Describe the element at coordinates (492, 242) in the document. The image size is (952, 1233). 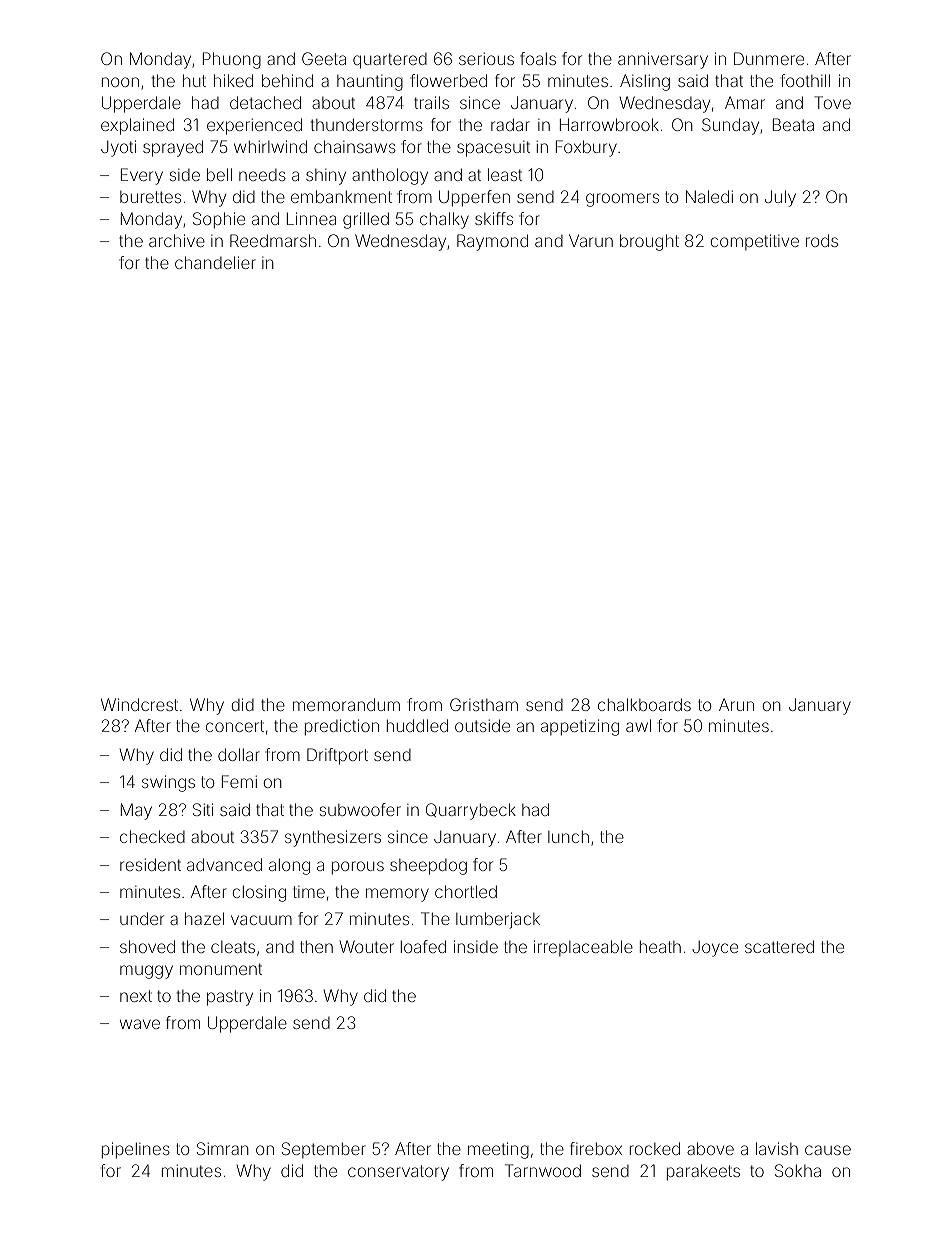
I see `Raymond` at that location.
